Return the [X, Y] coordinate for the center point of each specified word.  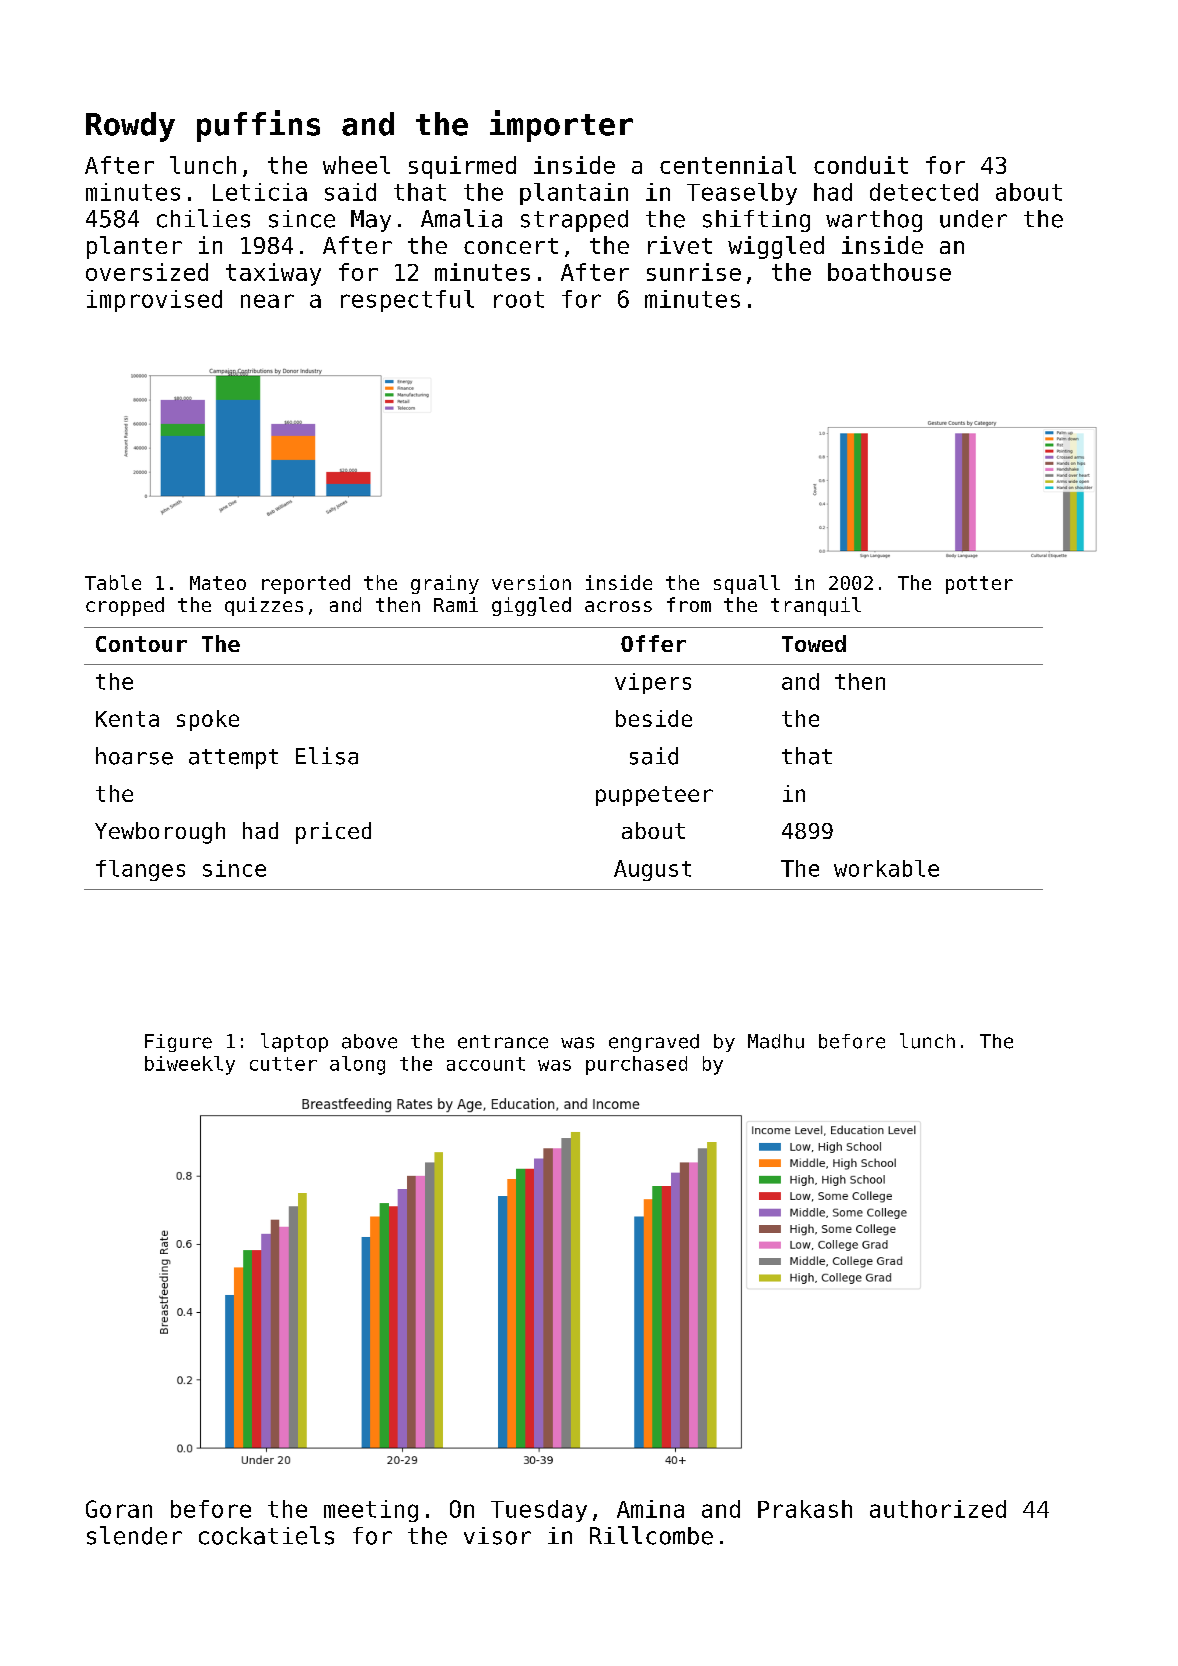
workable [886, 868]
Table [113, 582]
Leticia [260, 192]
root [519, 299]
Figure [178, 1043]
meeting [371, 1511]
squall [747, 584]
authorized [938, 1509]
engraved [654, 1043]
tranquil [816, 606]
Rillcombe [651, 1535]
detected [924, 192]
